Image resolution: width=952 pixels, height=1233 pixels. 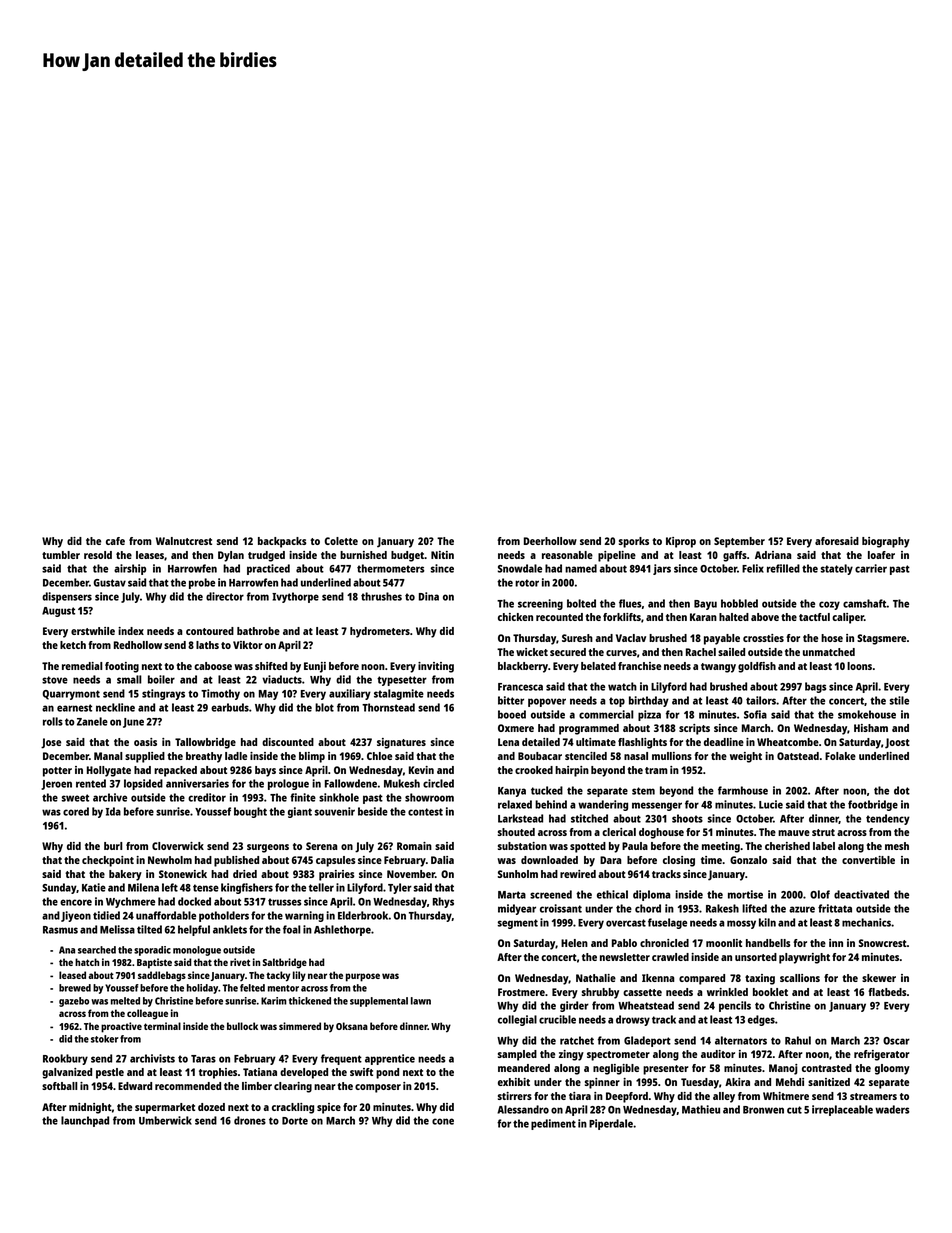 I want to click on Lucie, so click(x=771, y=804).
